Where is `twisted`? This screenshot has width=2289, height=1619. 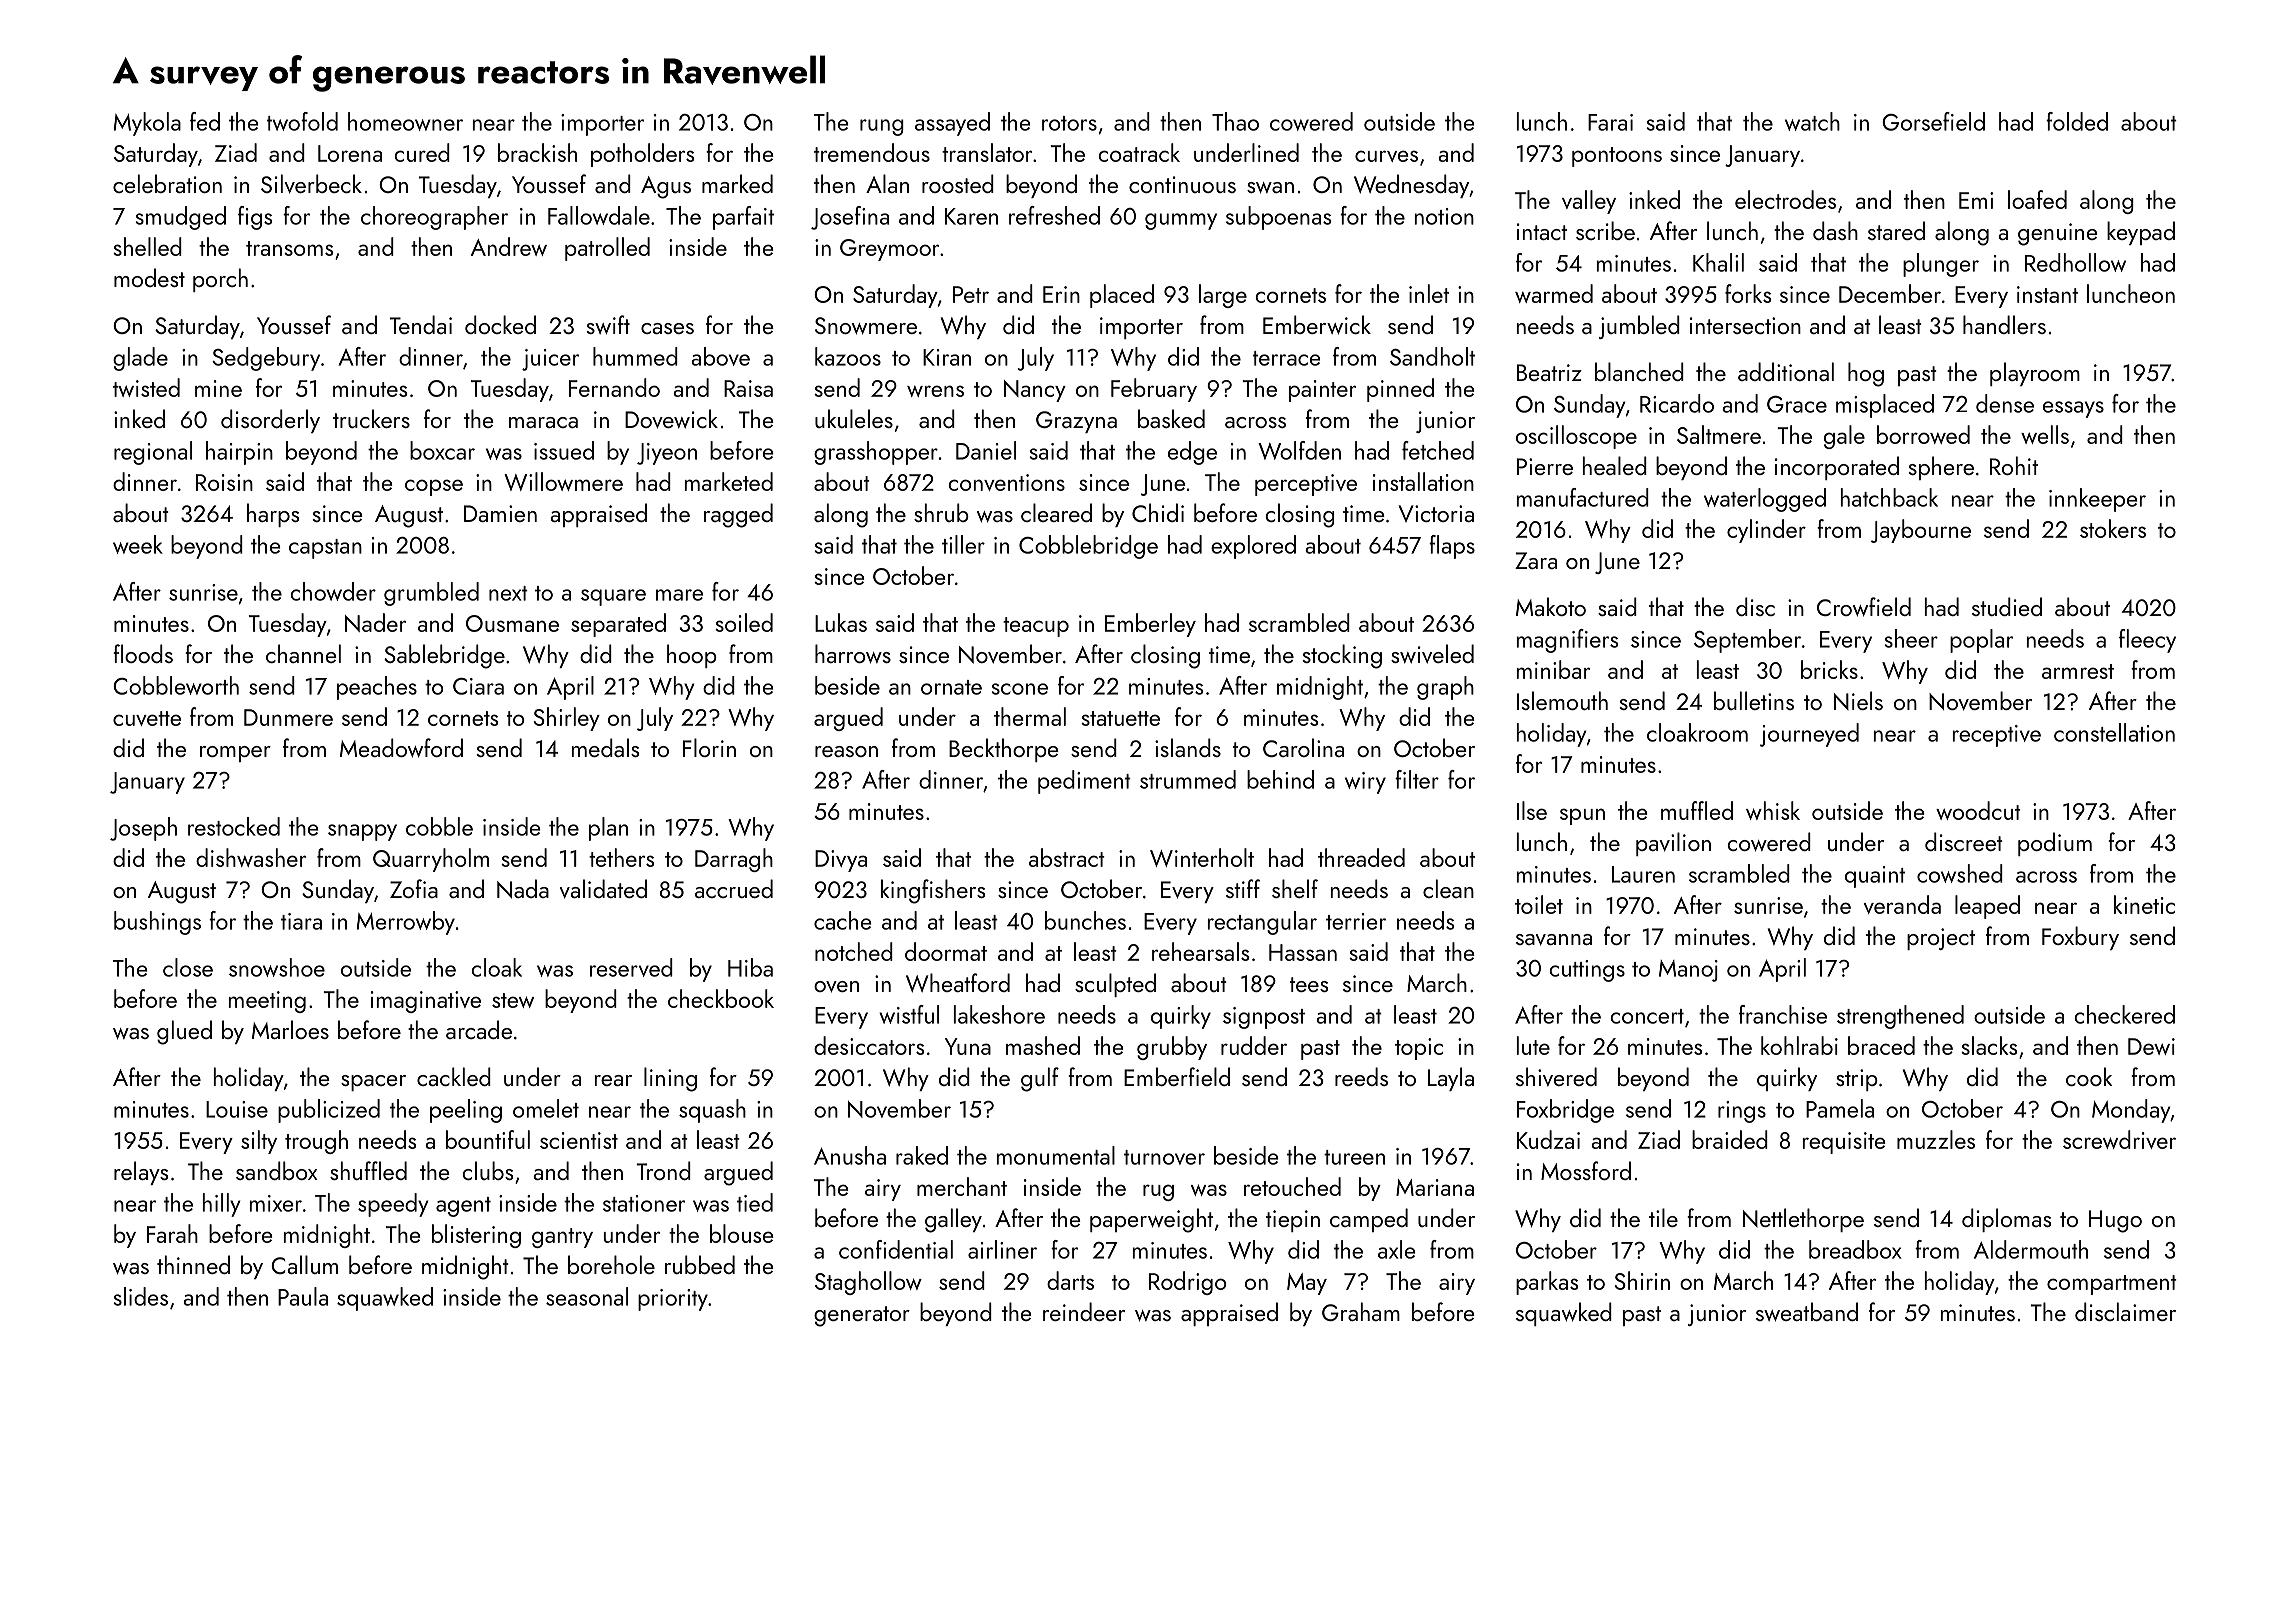
twisted is located at coordinates (146, 387).
